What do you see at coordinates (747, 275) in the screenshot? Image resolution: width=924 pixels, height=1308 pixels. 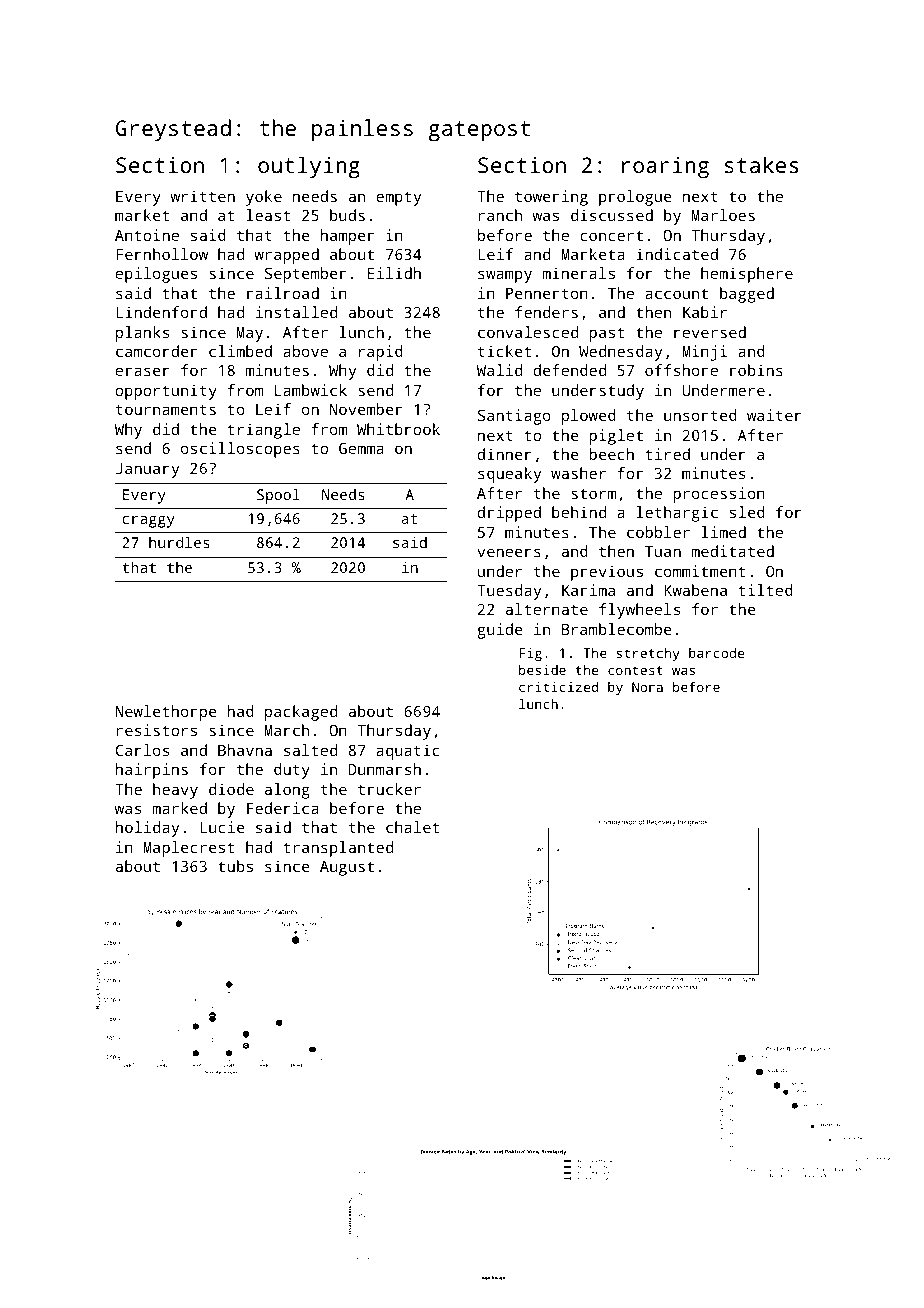 I see `hemisphere` at bounding box center [747, 275].
